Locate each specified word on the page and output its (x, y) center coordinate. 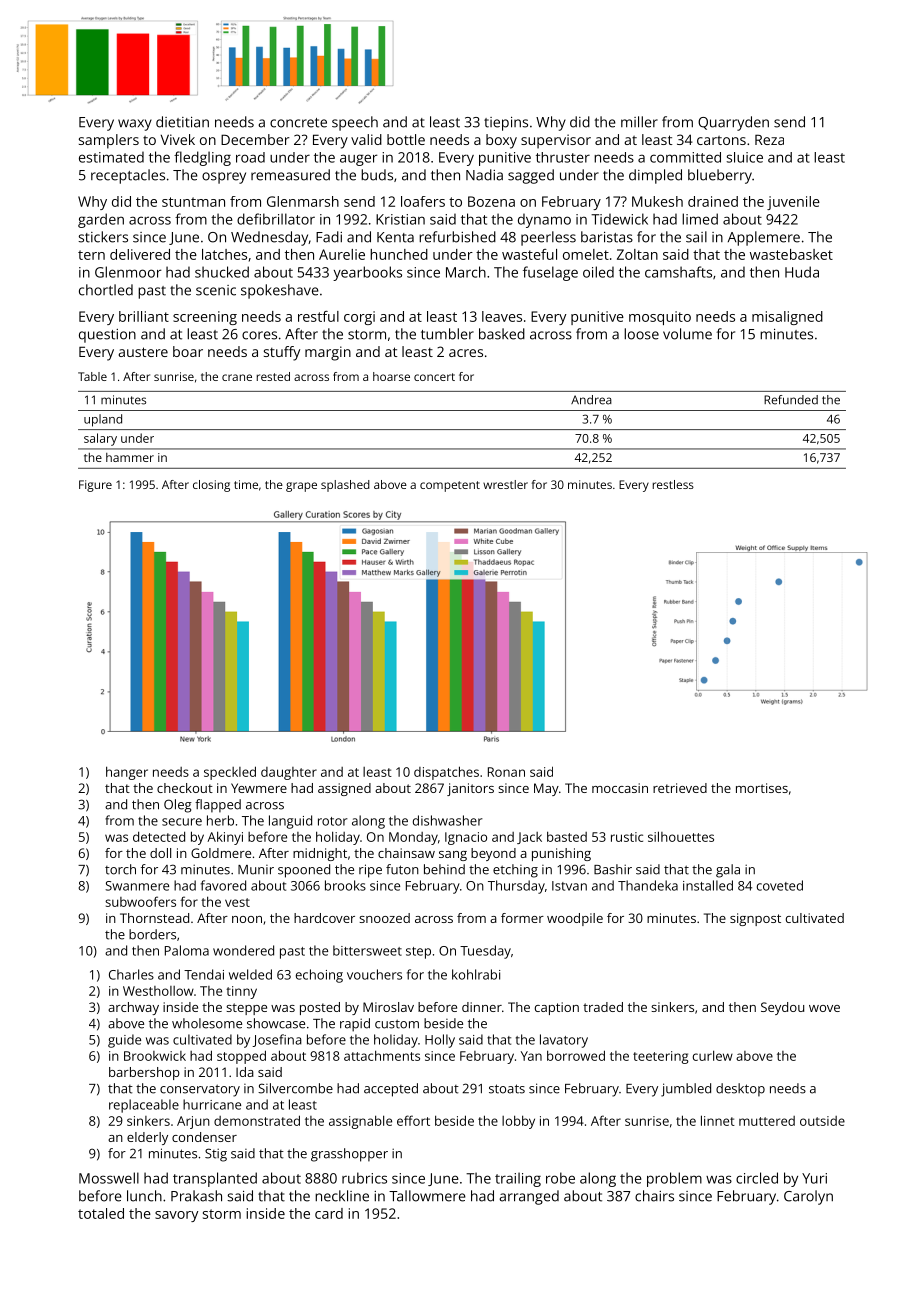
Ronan (506, 772)
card (329, 1213)
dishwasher (448, 820)
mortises (762, 788)
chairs (654, 1196)
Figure (95, 486)
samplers (109, 141)
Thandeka (648, 885)
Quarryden (733, 123)
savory (176, 1216)
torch (120, 869)
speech (355, 123)
